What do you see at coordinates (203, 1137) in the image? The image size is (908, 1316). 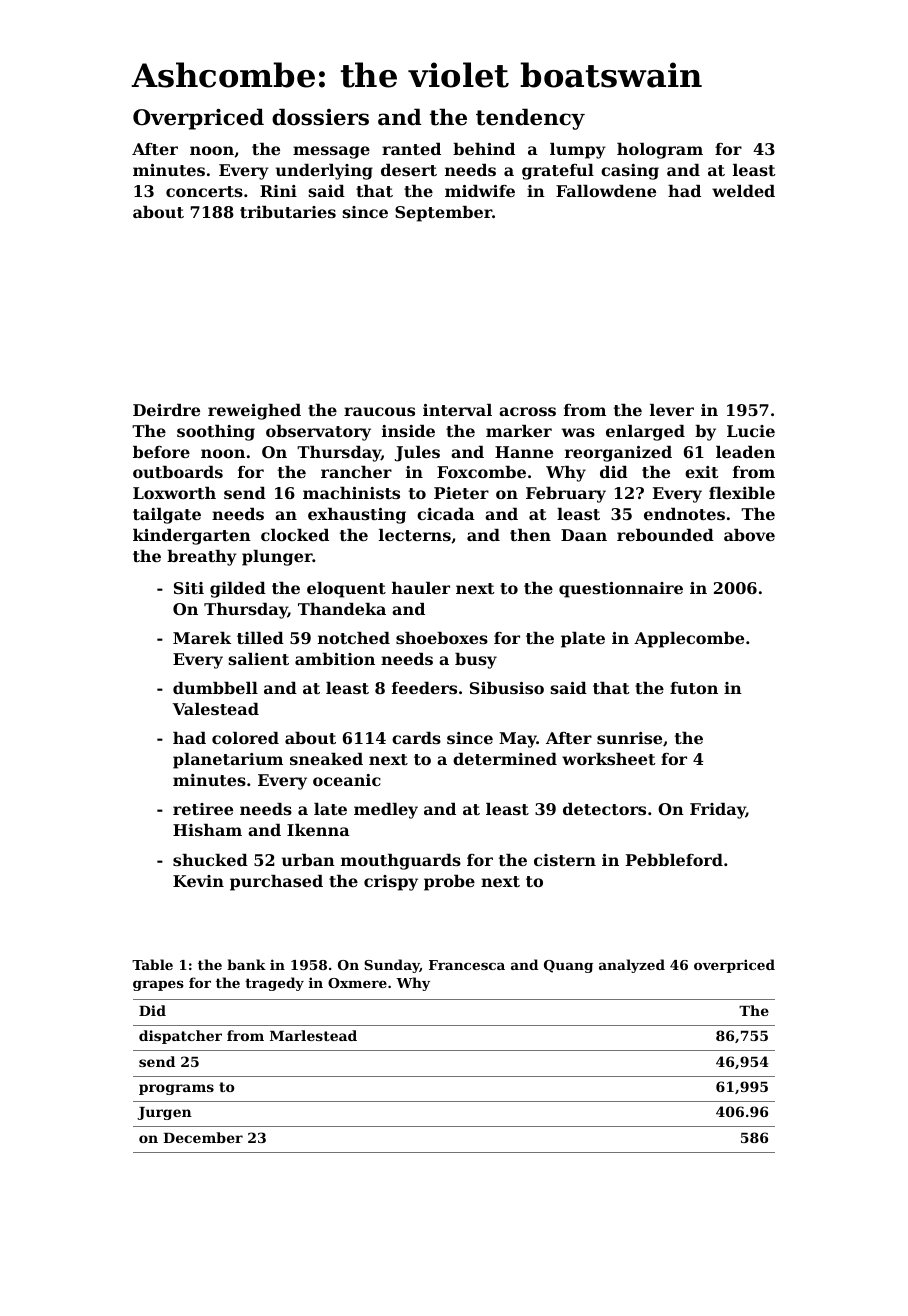 I see `December` at bounding box center [203, 1137].
